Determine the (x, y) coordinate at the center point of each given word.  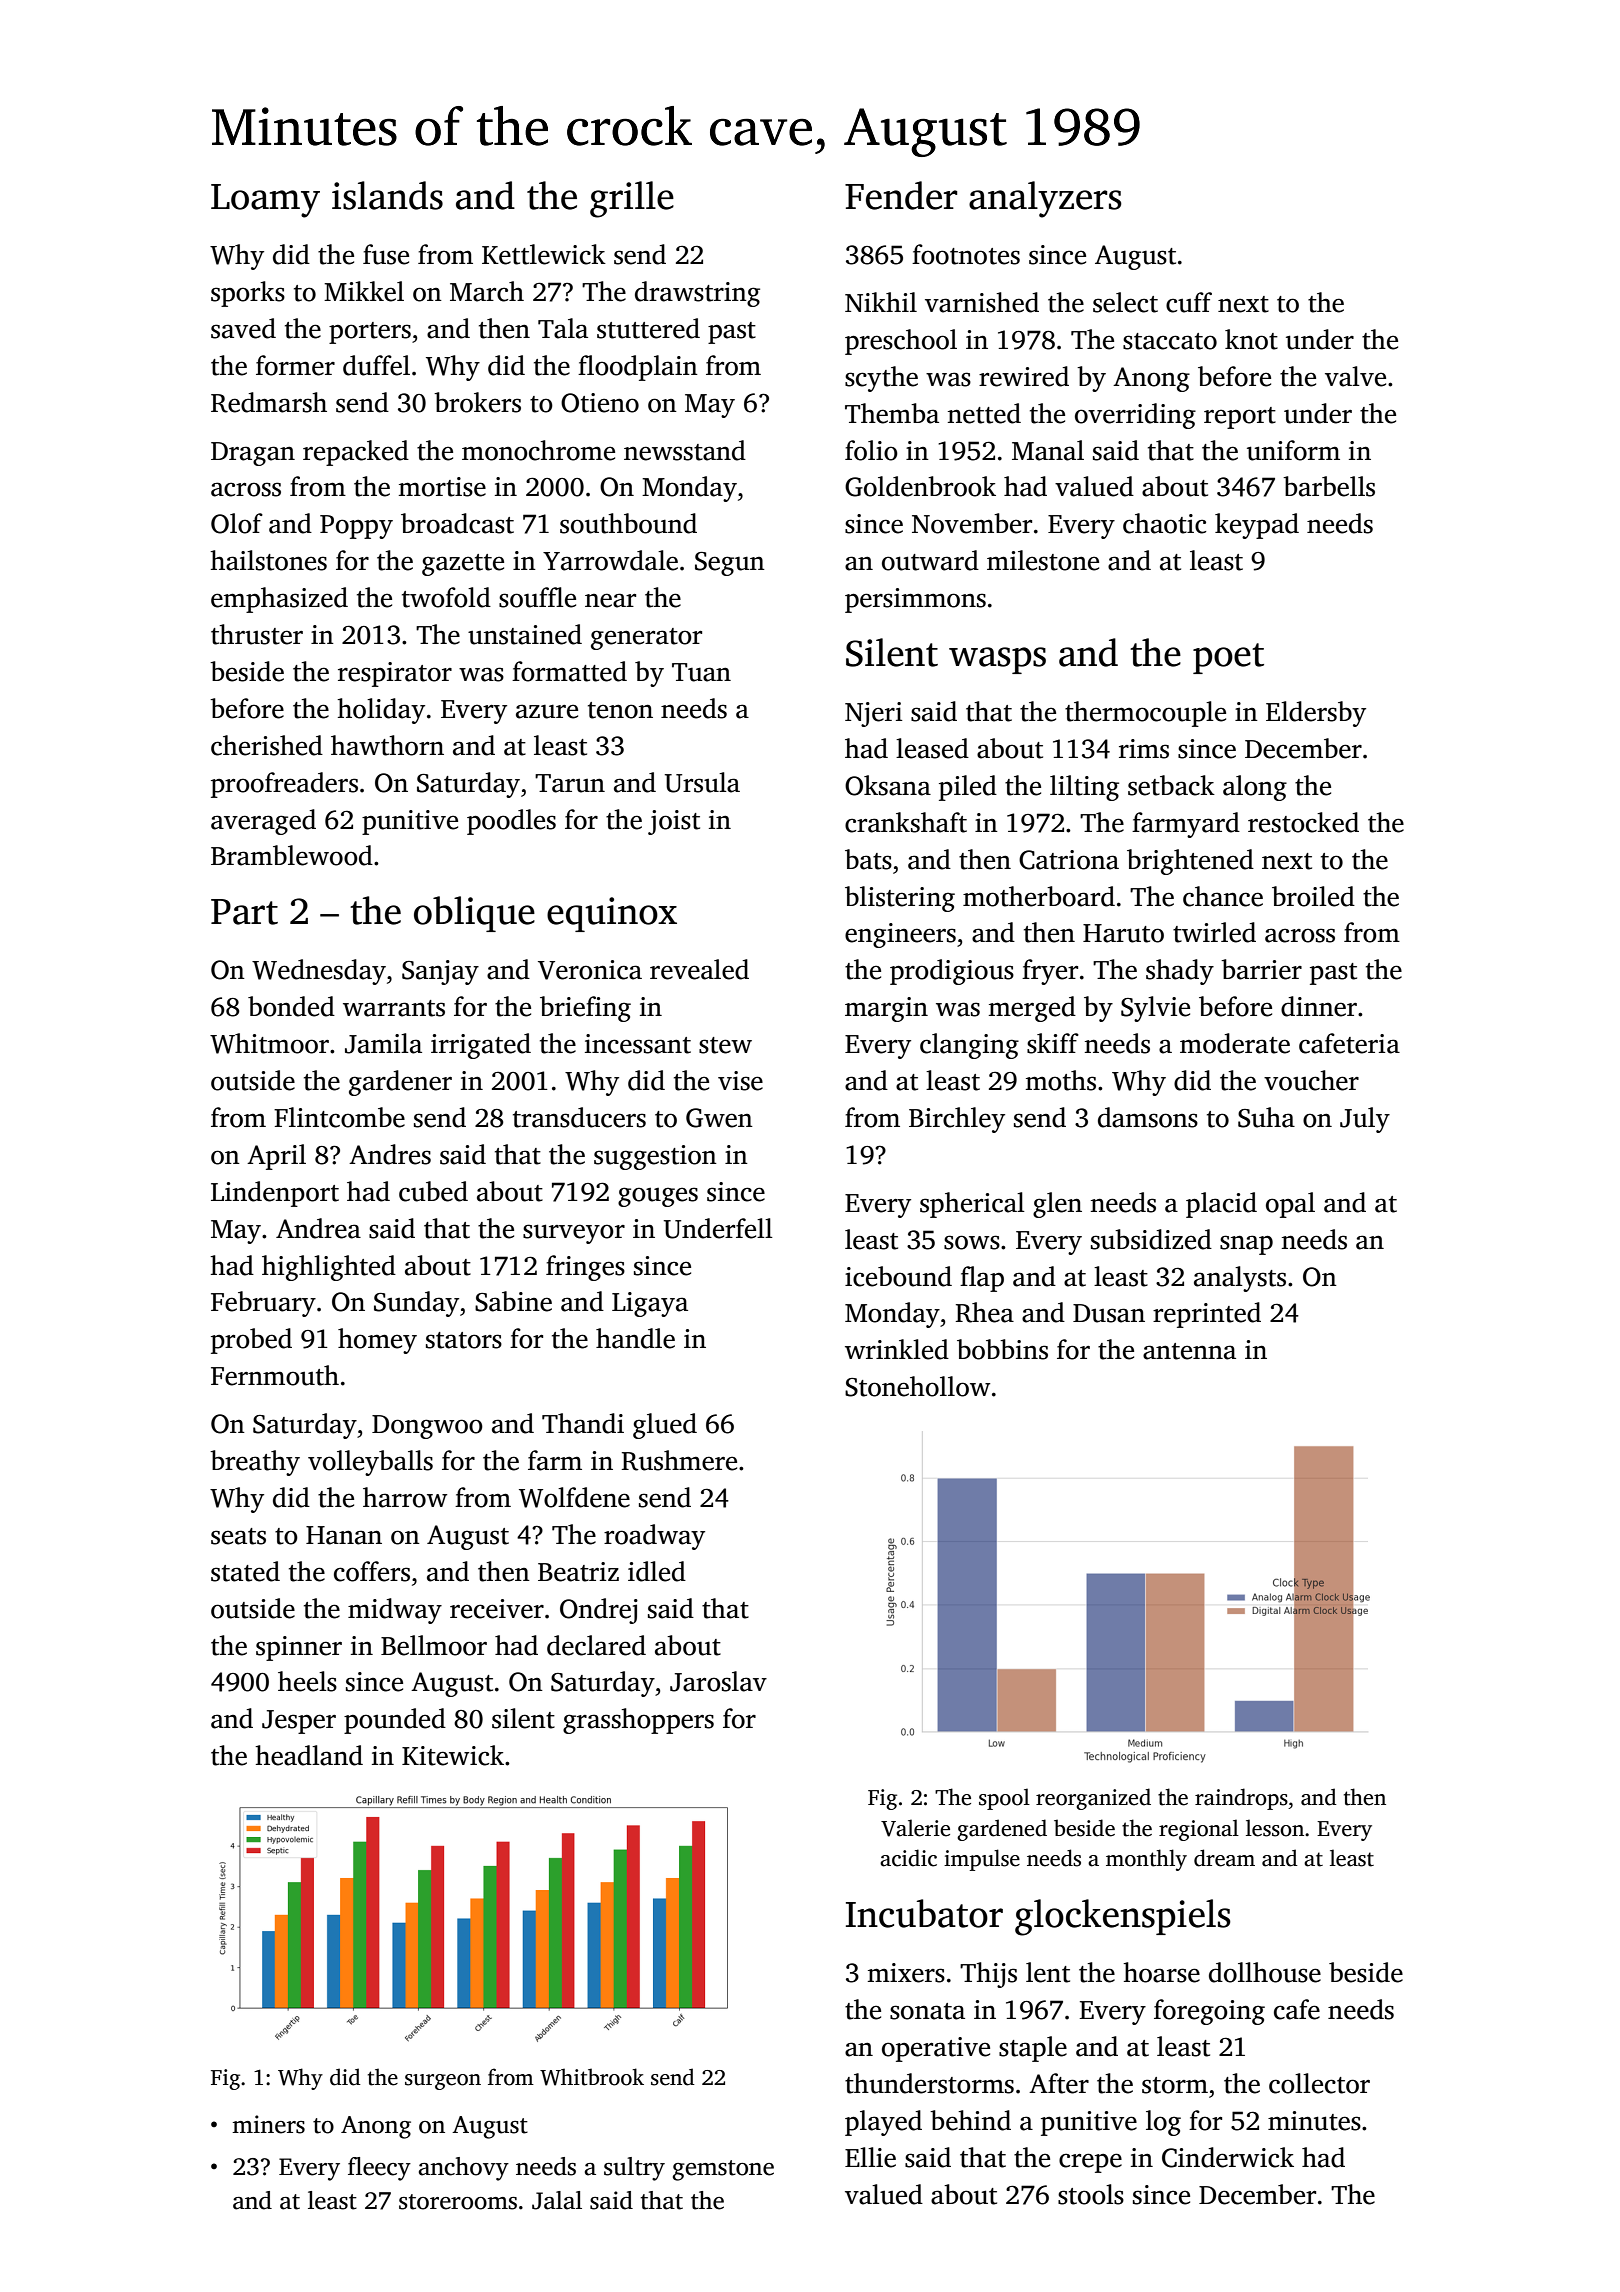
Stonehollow (917, 1386)
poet (1228, 658)
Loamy (265, 201)
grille (632, 199)
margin (886, 1009)
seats (238, 1536)
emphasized (279, 600)
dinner (1319, 1006)
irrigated (481, 1046)
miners (268, 2124)
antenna (1189, 1351)
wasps (997, 660)
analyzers (1045, 199)
